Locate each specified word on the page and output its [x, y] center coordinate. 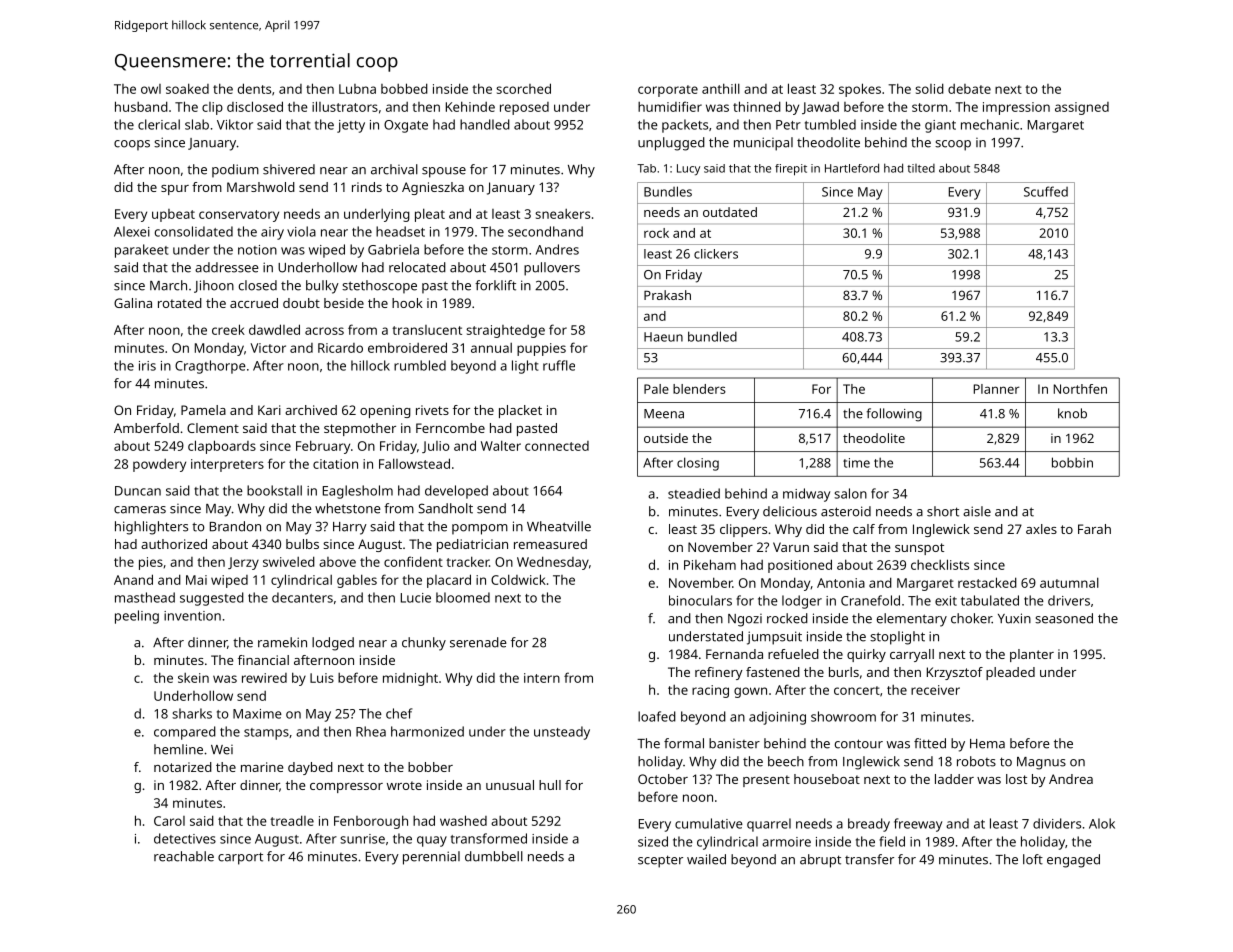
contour [859, 744]
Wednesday [553, 563]
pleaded [1010, 673]
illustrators [345, 106]
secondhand [545, 231]
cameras [140, 510]
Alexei [132, 231]
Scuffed [1046, 191]
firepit [791, 170]
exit [946, 601]
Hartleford [852, 168]
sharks [192, 713]
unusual [510, 785]
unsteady [562, 733]
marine [262, 767]
